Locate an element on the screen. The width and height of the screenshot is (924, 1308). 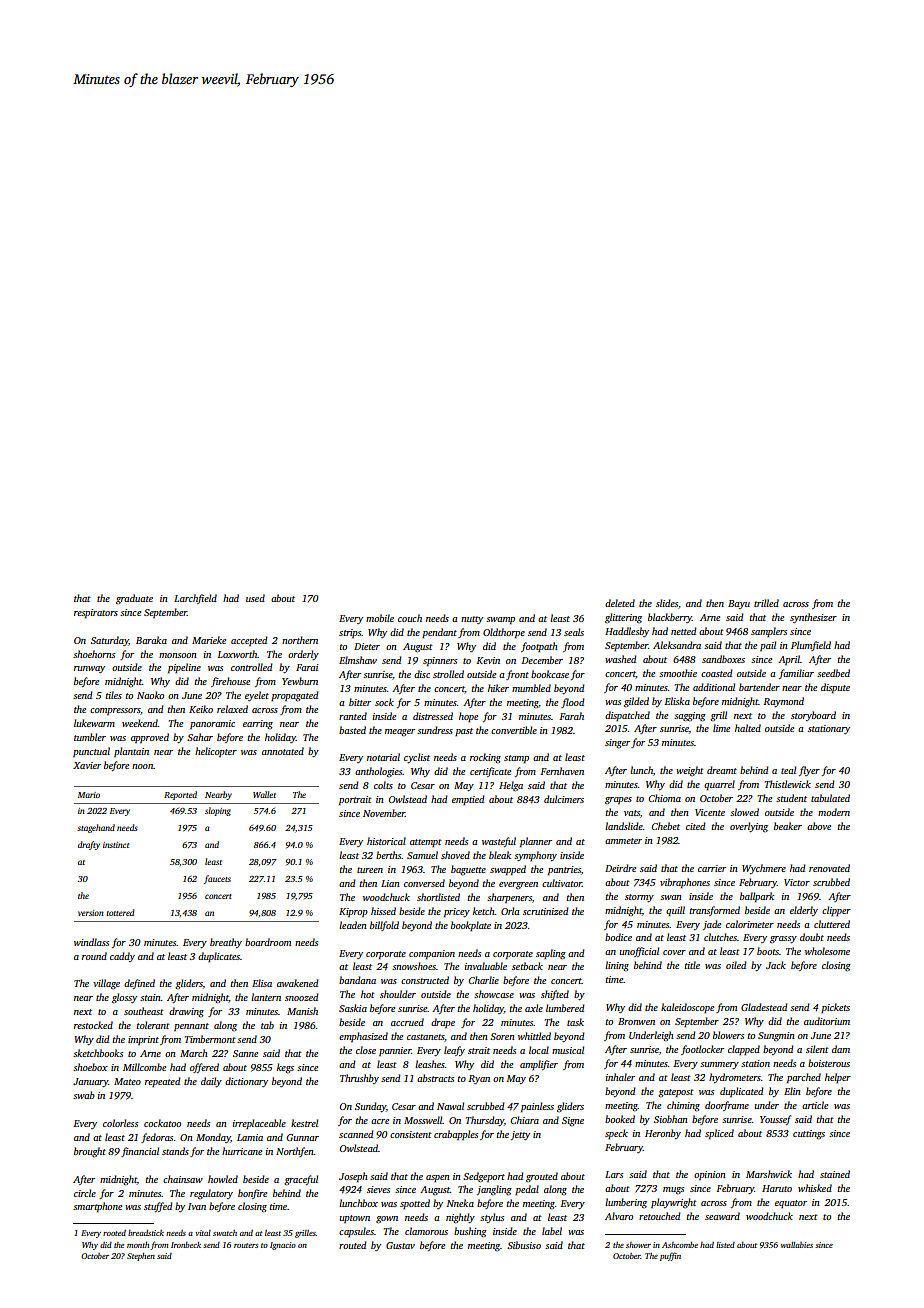
cited is located at coordinates (695, 826).
